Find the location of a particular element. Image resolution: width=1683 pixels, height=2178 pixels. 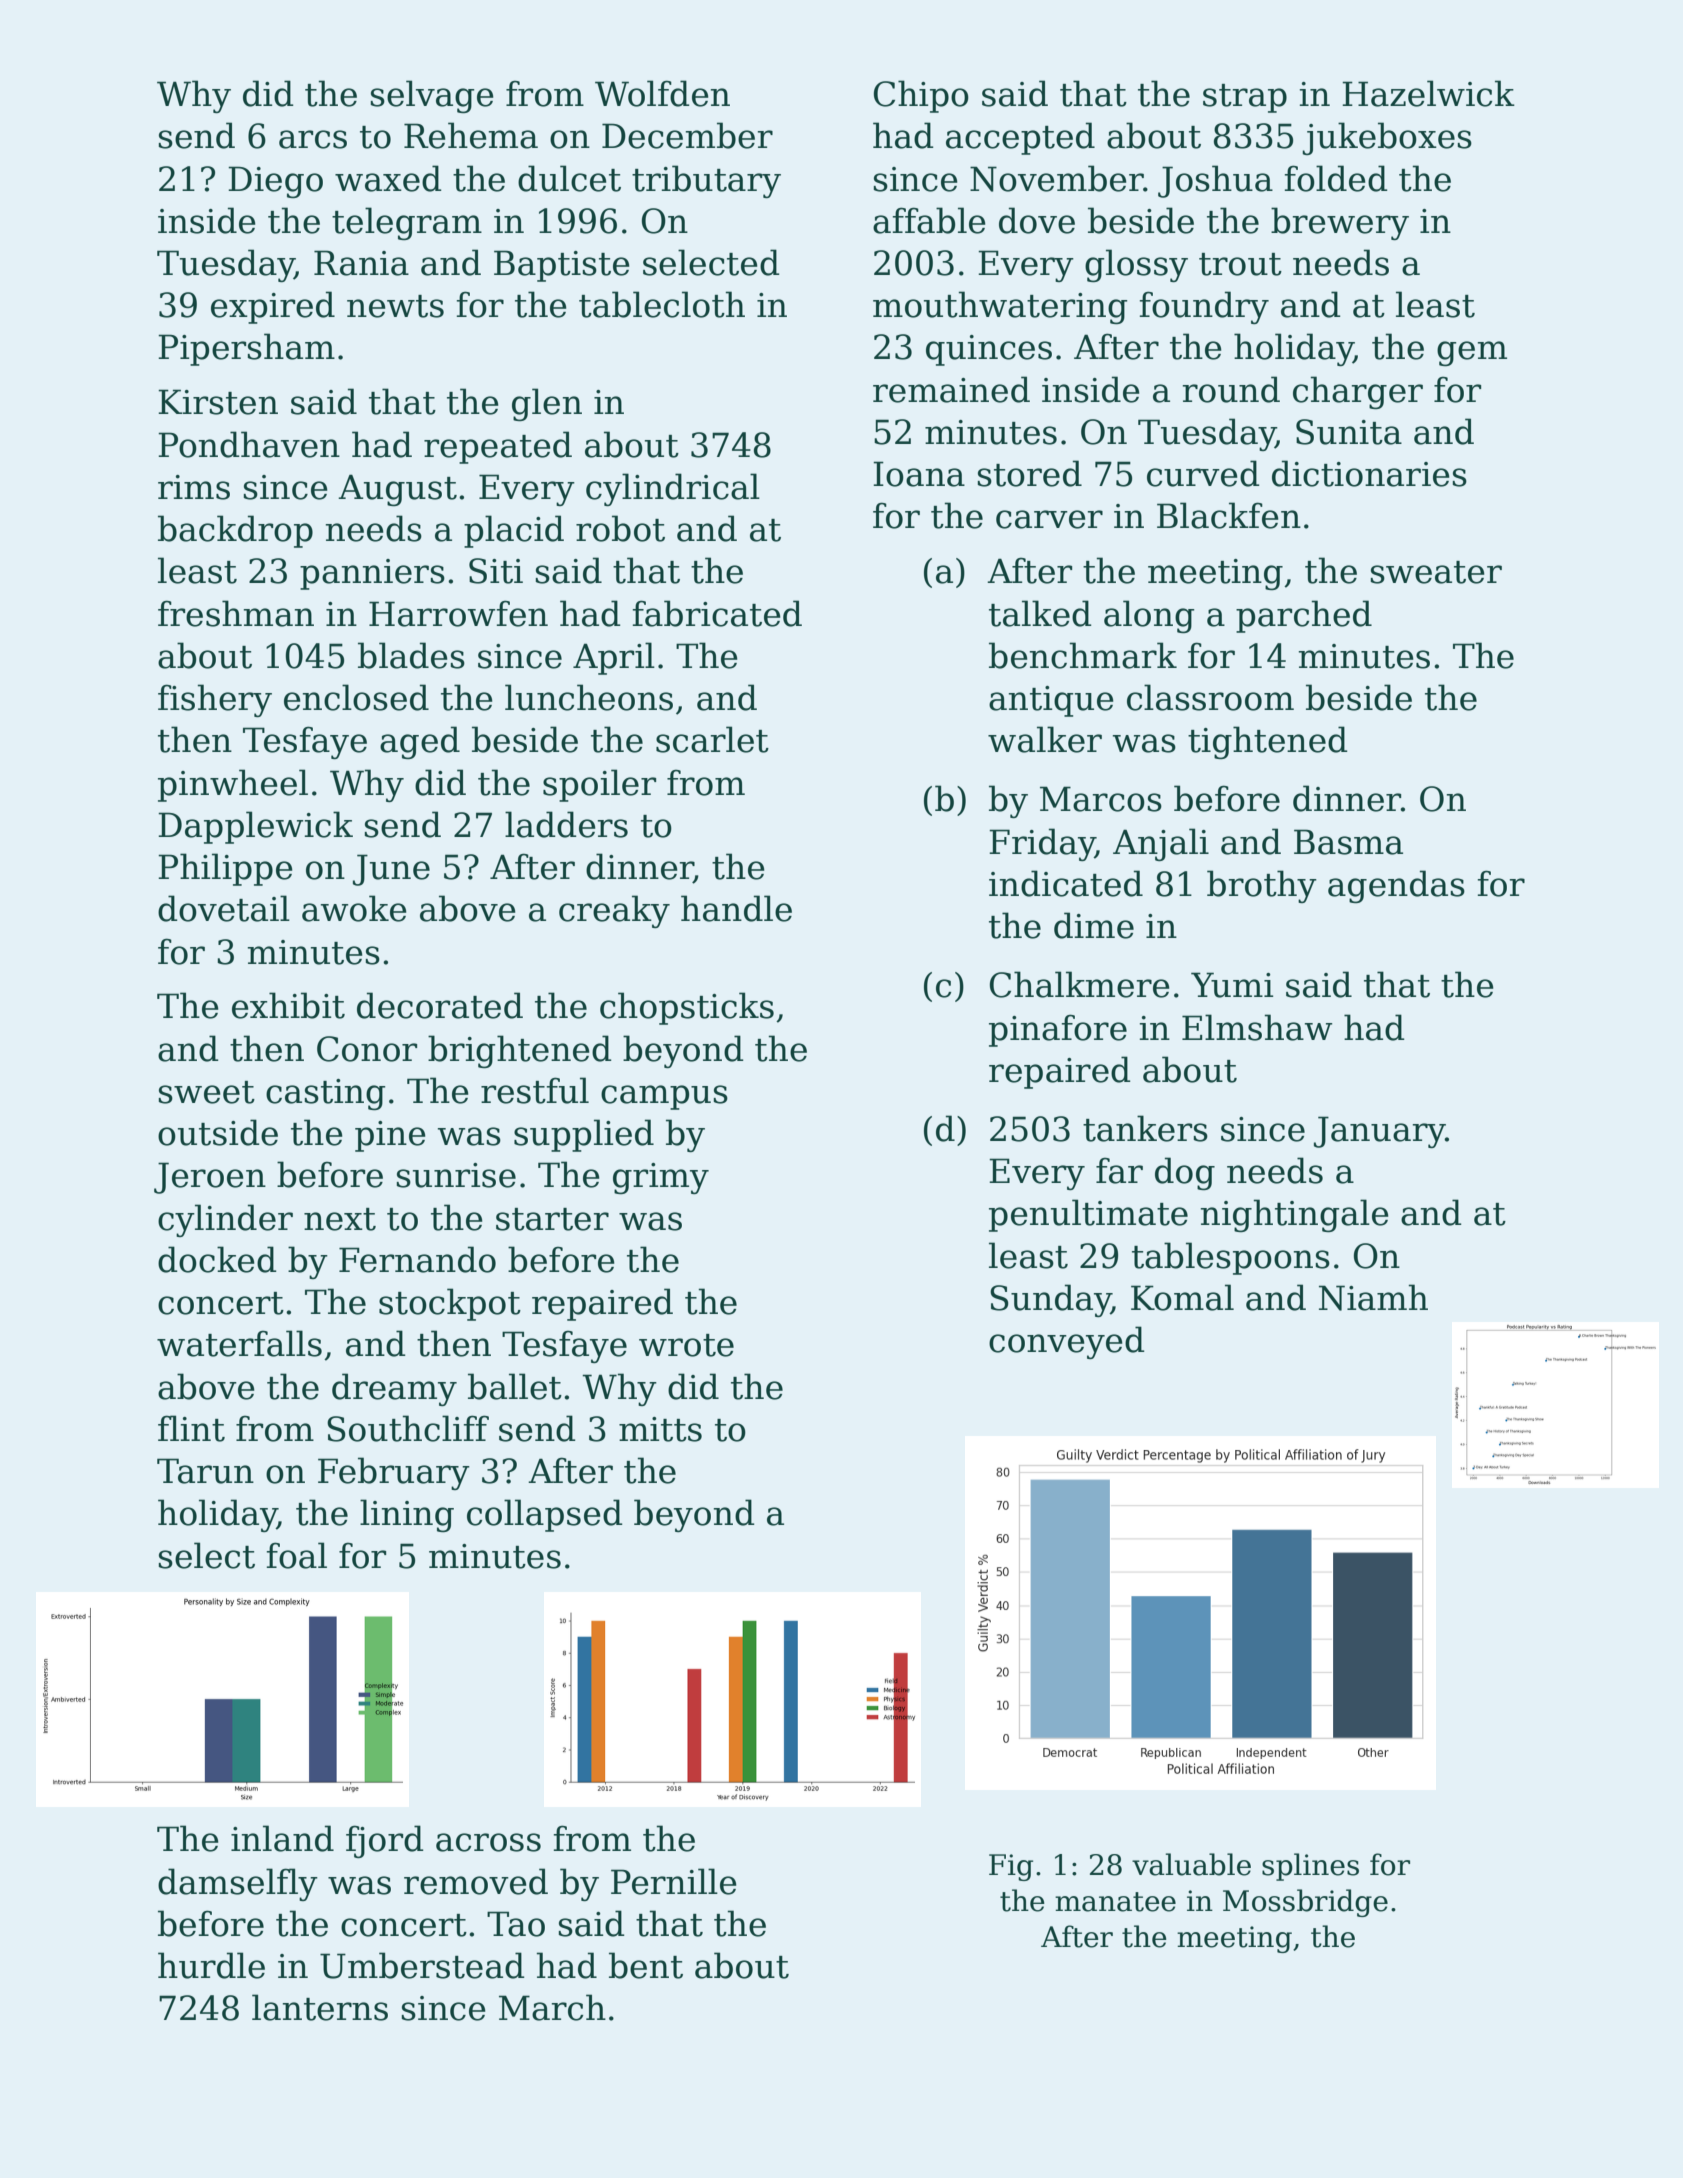

Komal is located at coordinates (1182, 1297).
